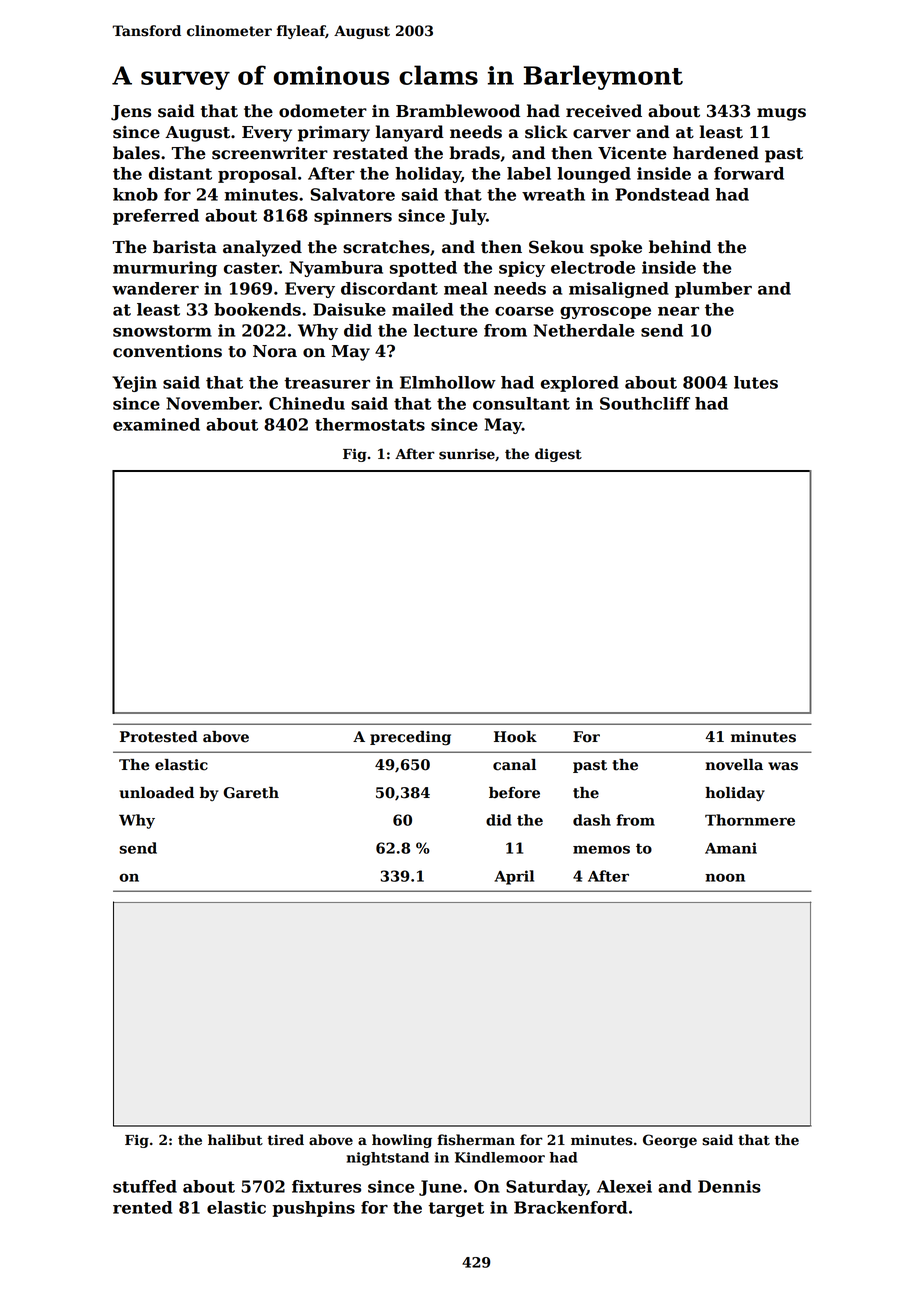 Image resolution: width=924 pixels, height=1308 pixels. I want to click on odometer, so click(323, 111).
